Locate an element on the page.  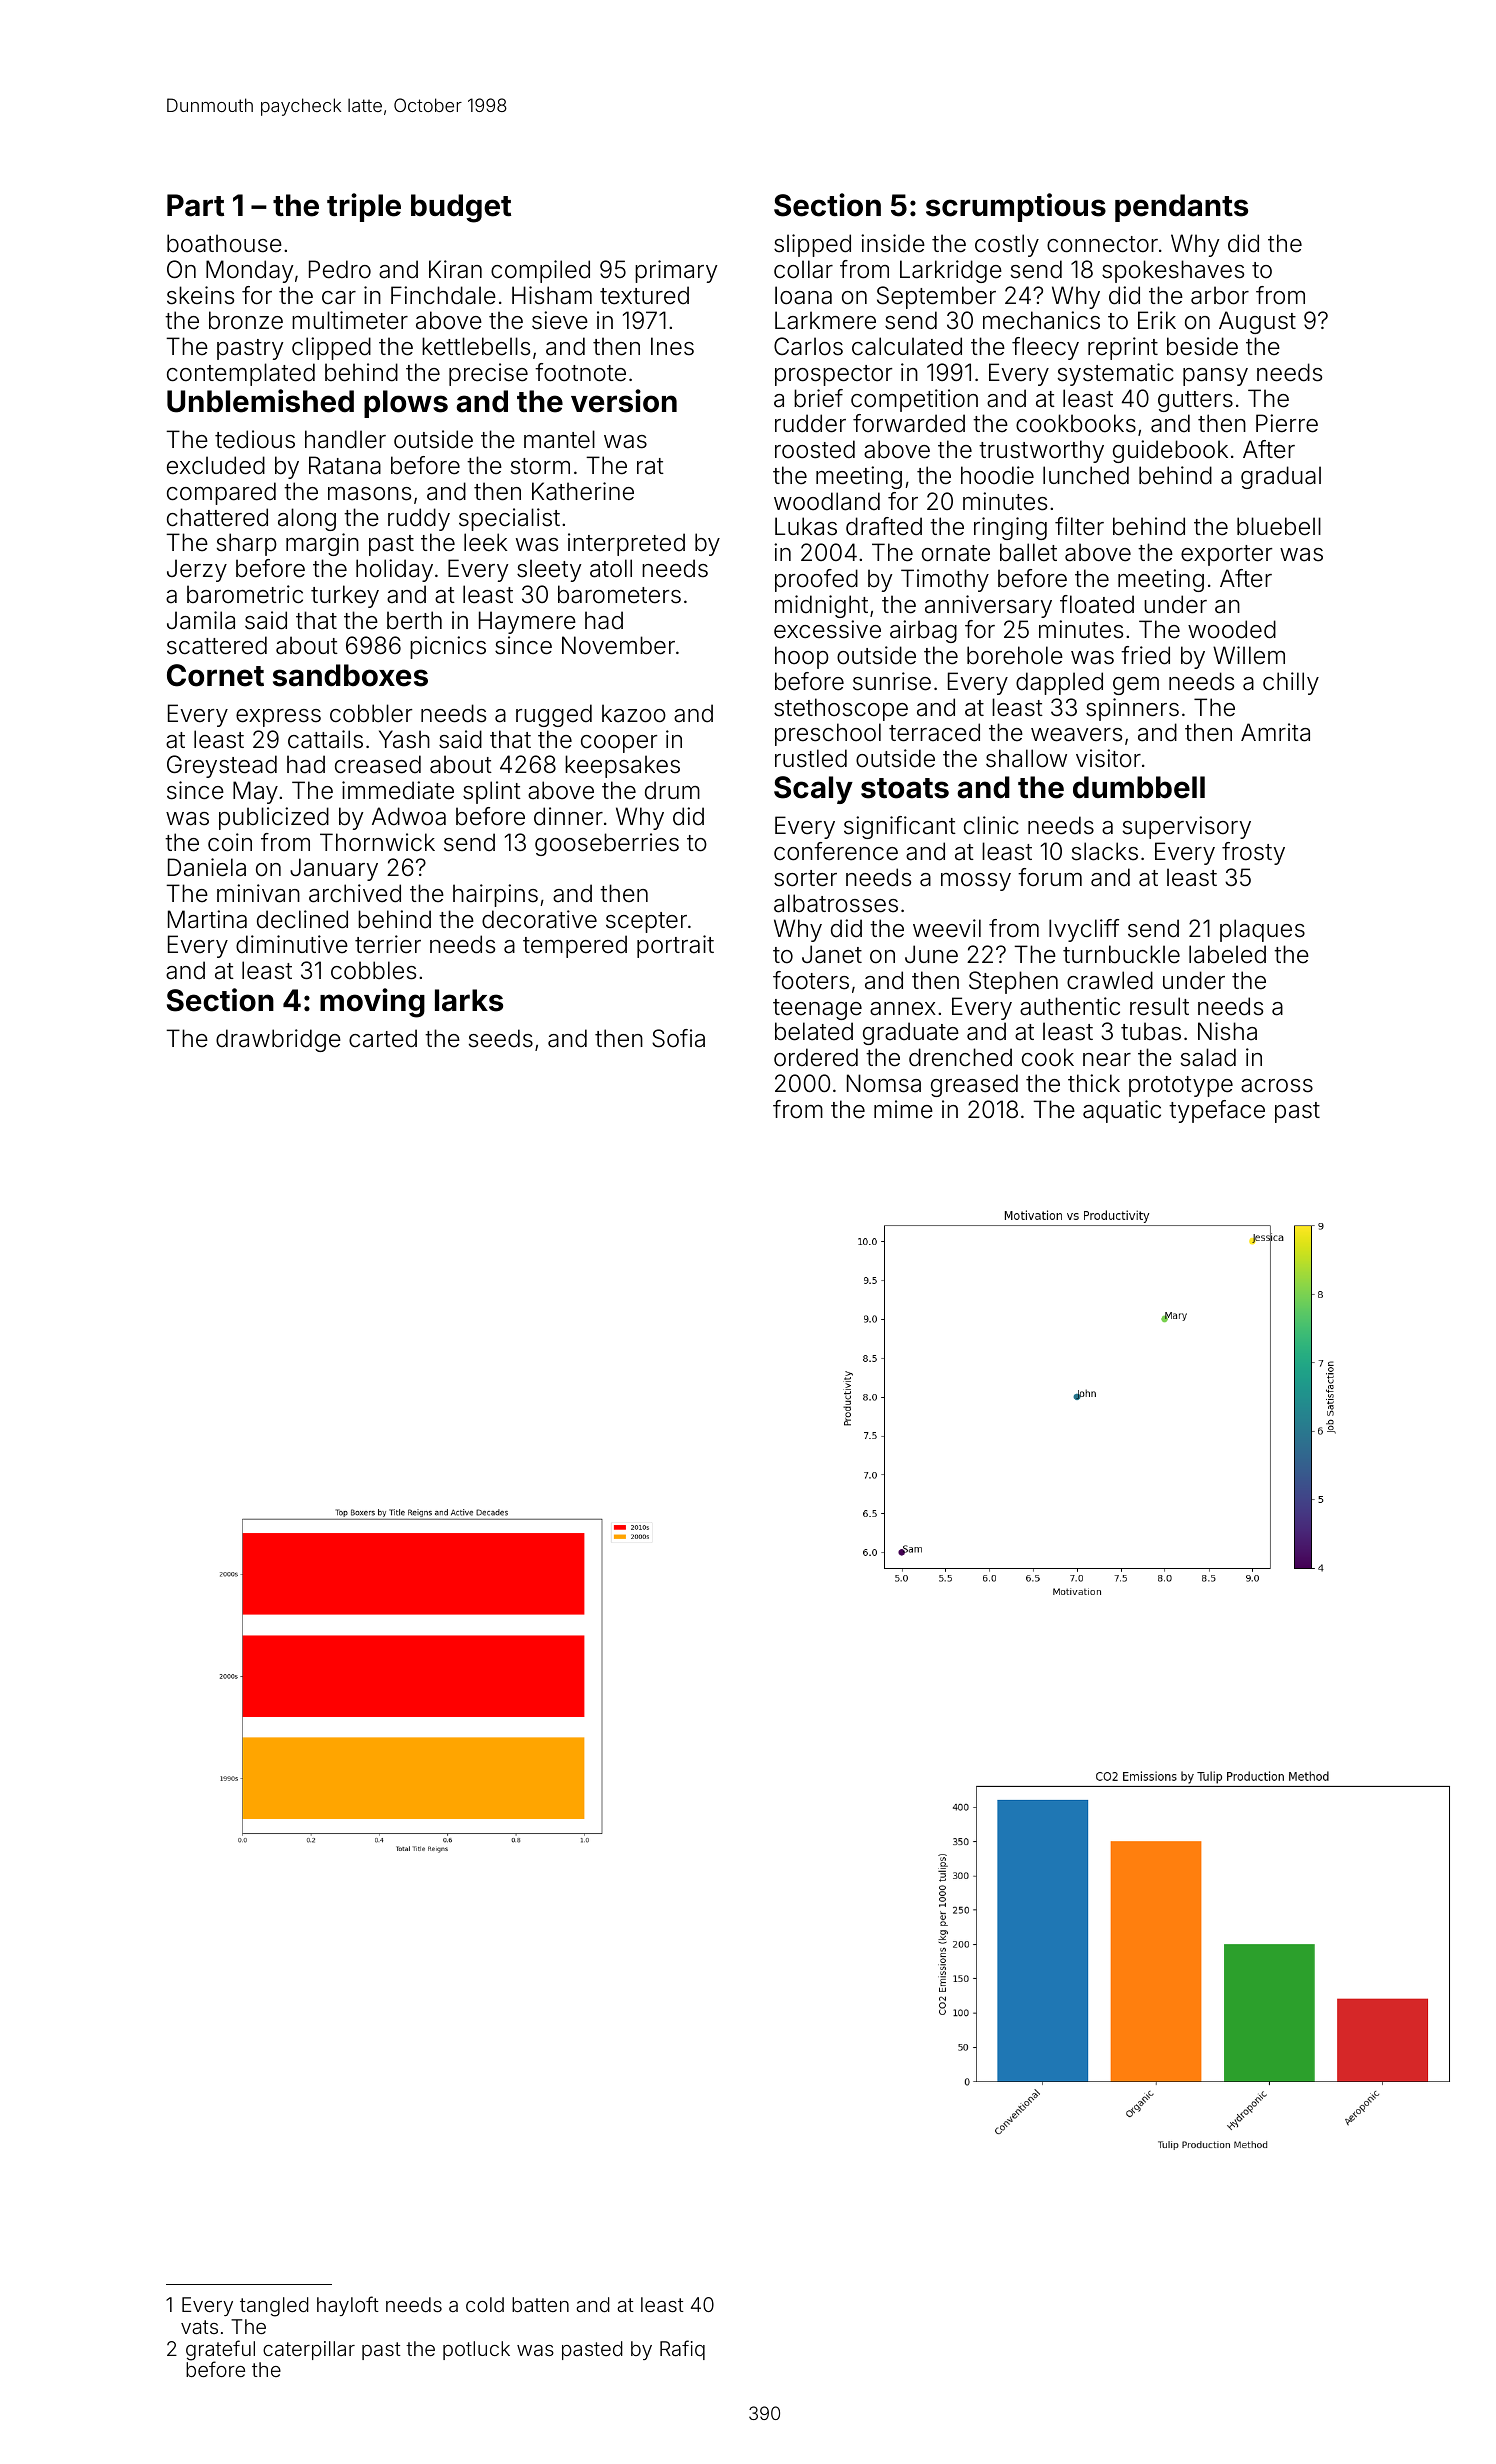
inside is located at coordinates (893, 243).
